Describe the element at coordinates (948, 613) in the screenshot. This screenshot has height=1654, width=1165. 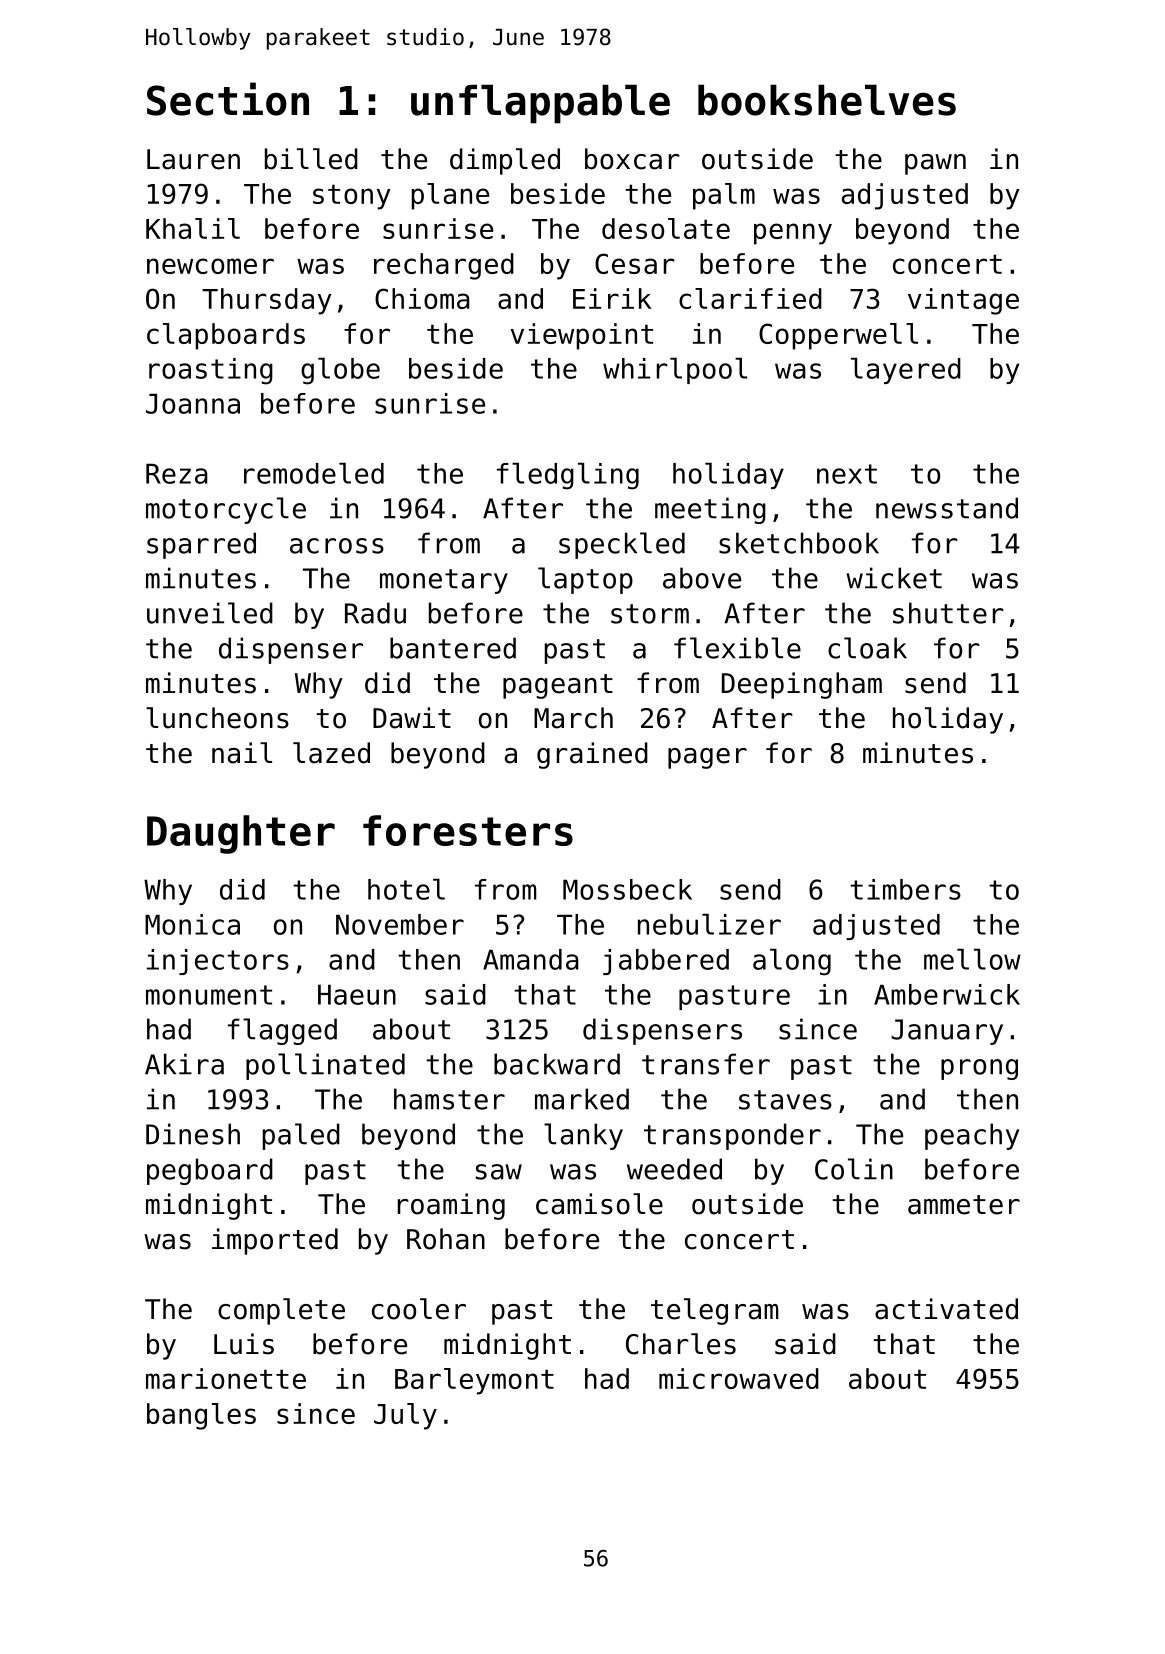
I see `shutter` at that location.
